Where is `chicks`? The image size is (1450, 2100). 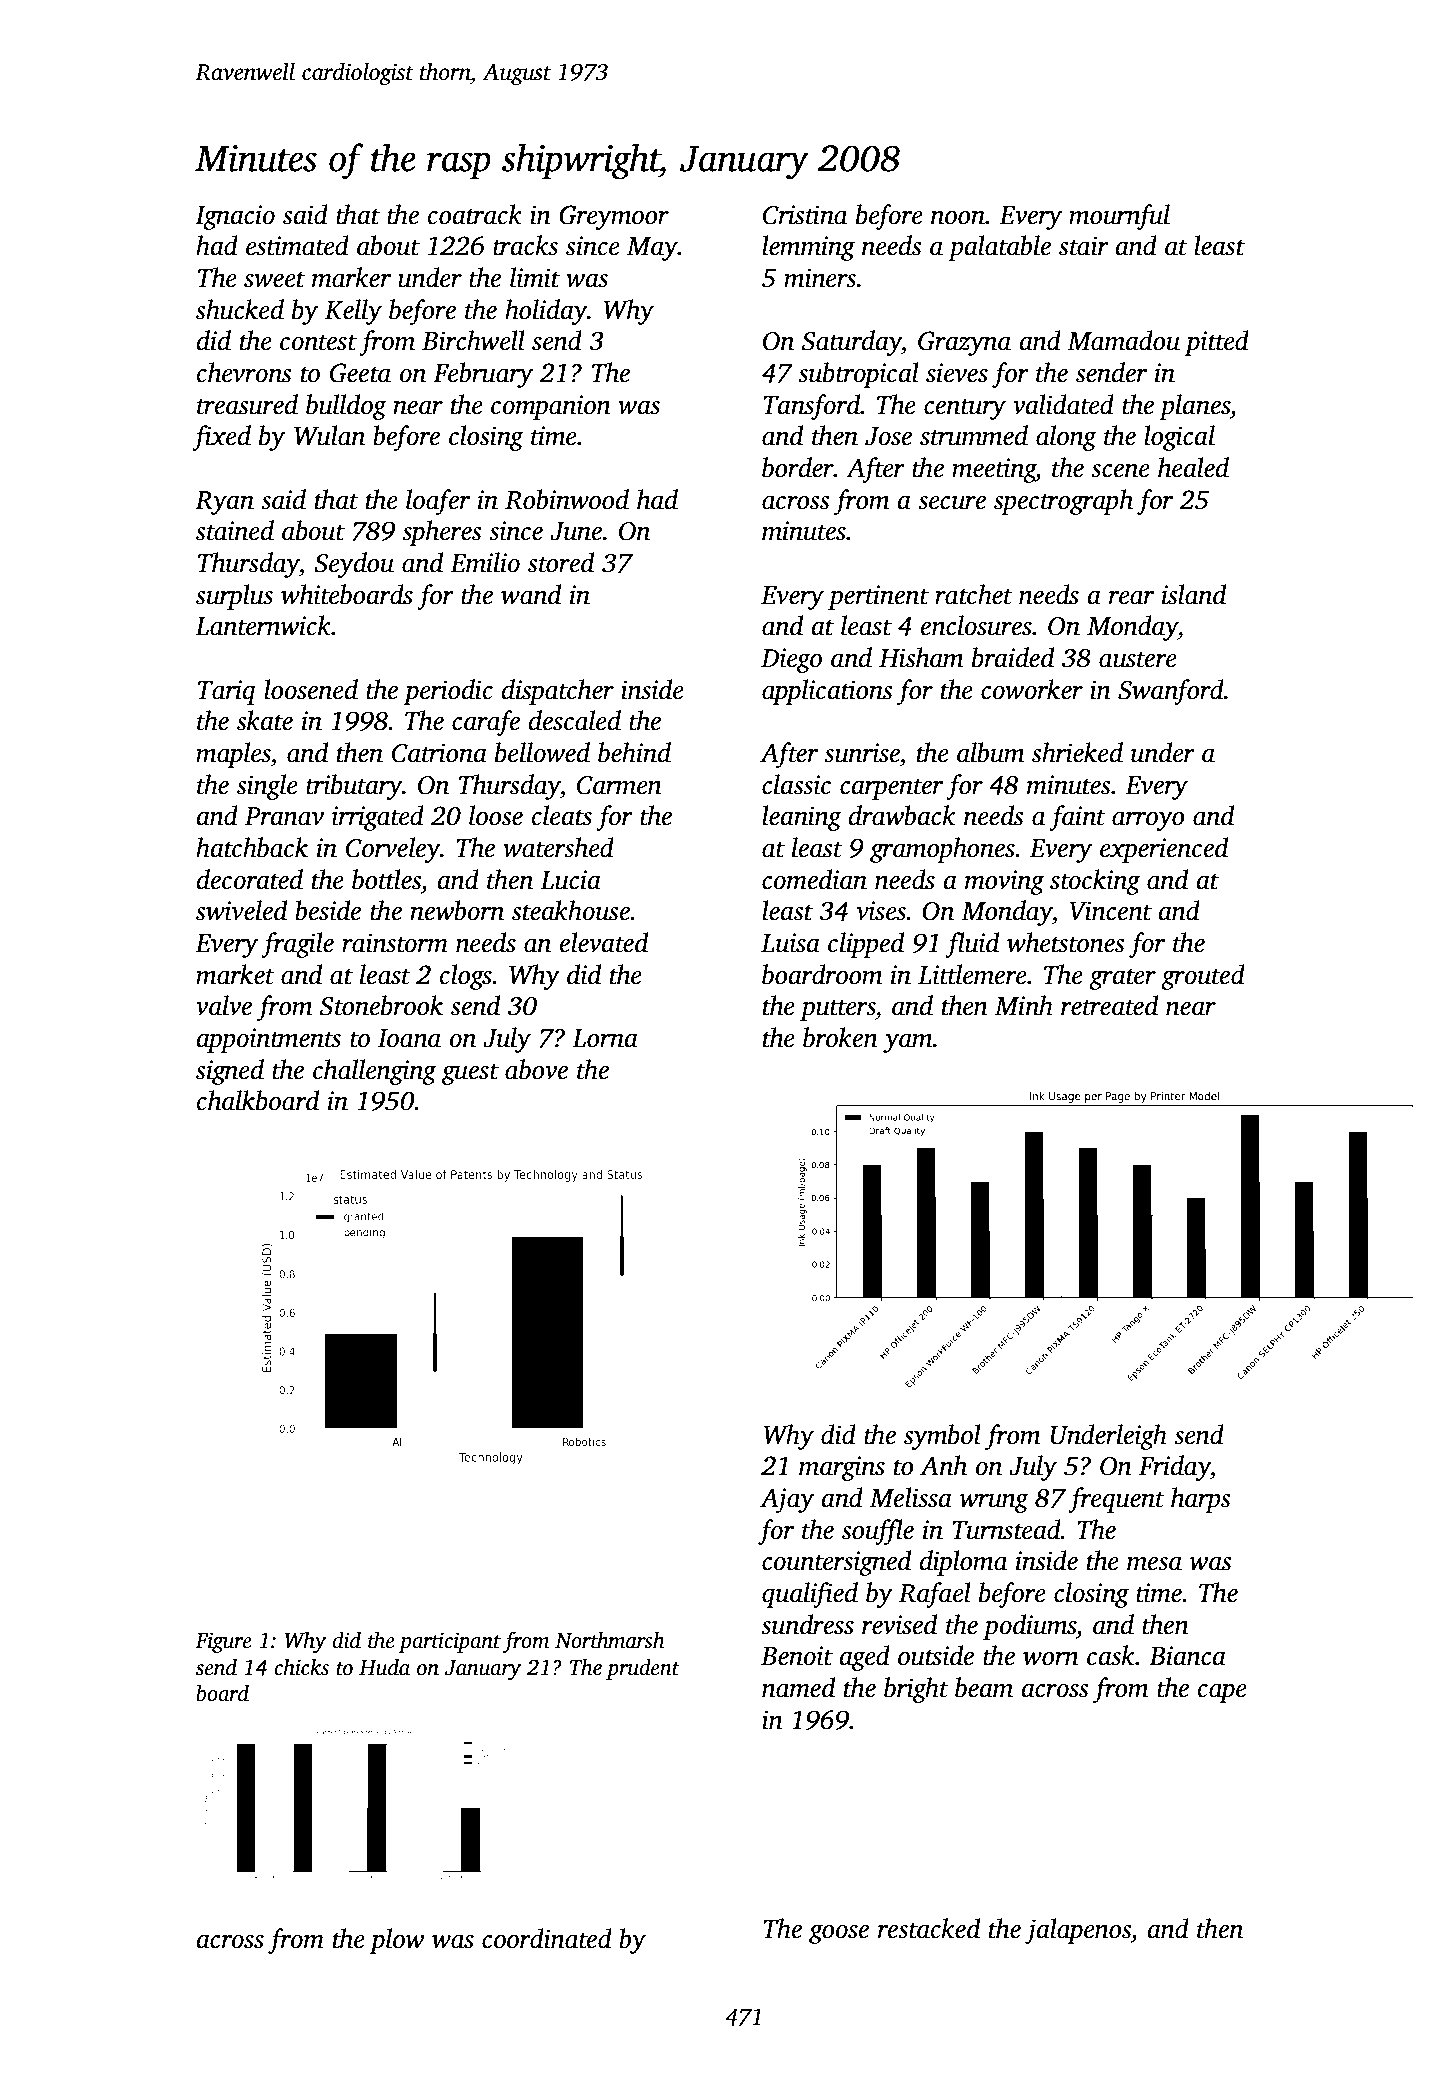 chicks is located at coordinates (301, 1667).
